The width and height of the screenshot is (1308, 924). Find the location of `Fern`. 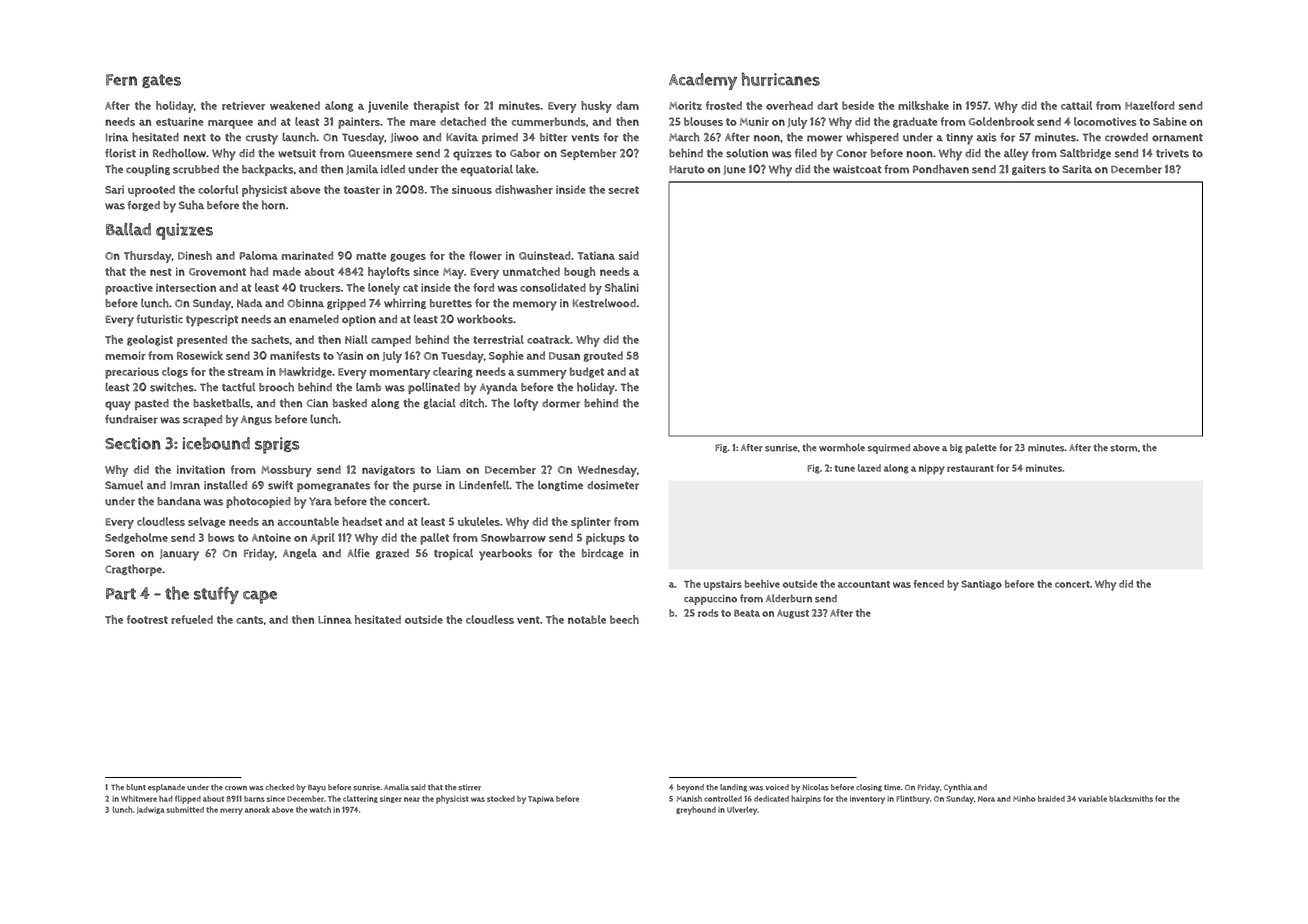

Fern is located at coordinates (121, 80).
